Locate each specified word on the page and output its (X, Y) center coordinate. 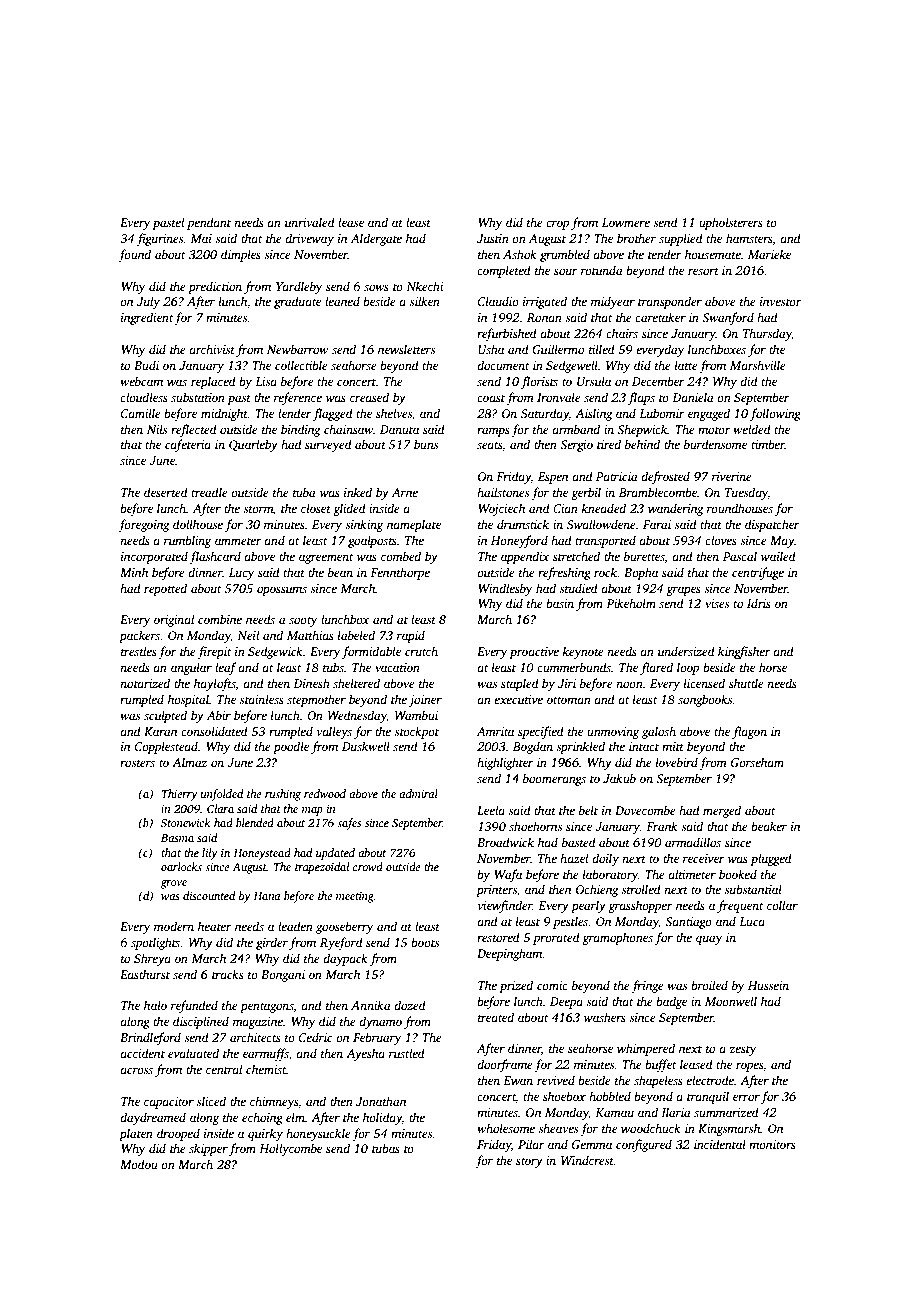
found (134, 255)
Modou (139, 1164)
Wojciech (501, 509)
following (775, 414)
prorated (556, 938)
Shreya (152, 959)
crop (557, 225)
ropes (749, 1067)
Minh (134, 572)
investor (781, 301)
